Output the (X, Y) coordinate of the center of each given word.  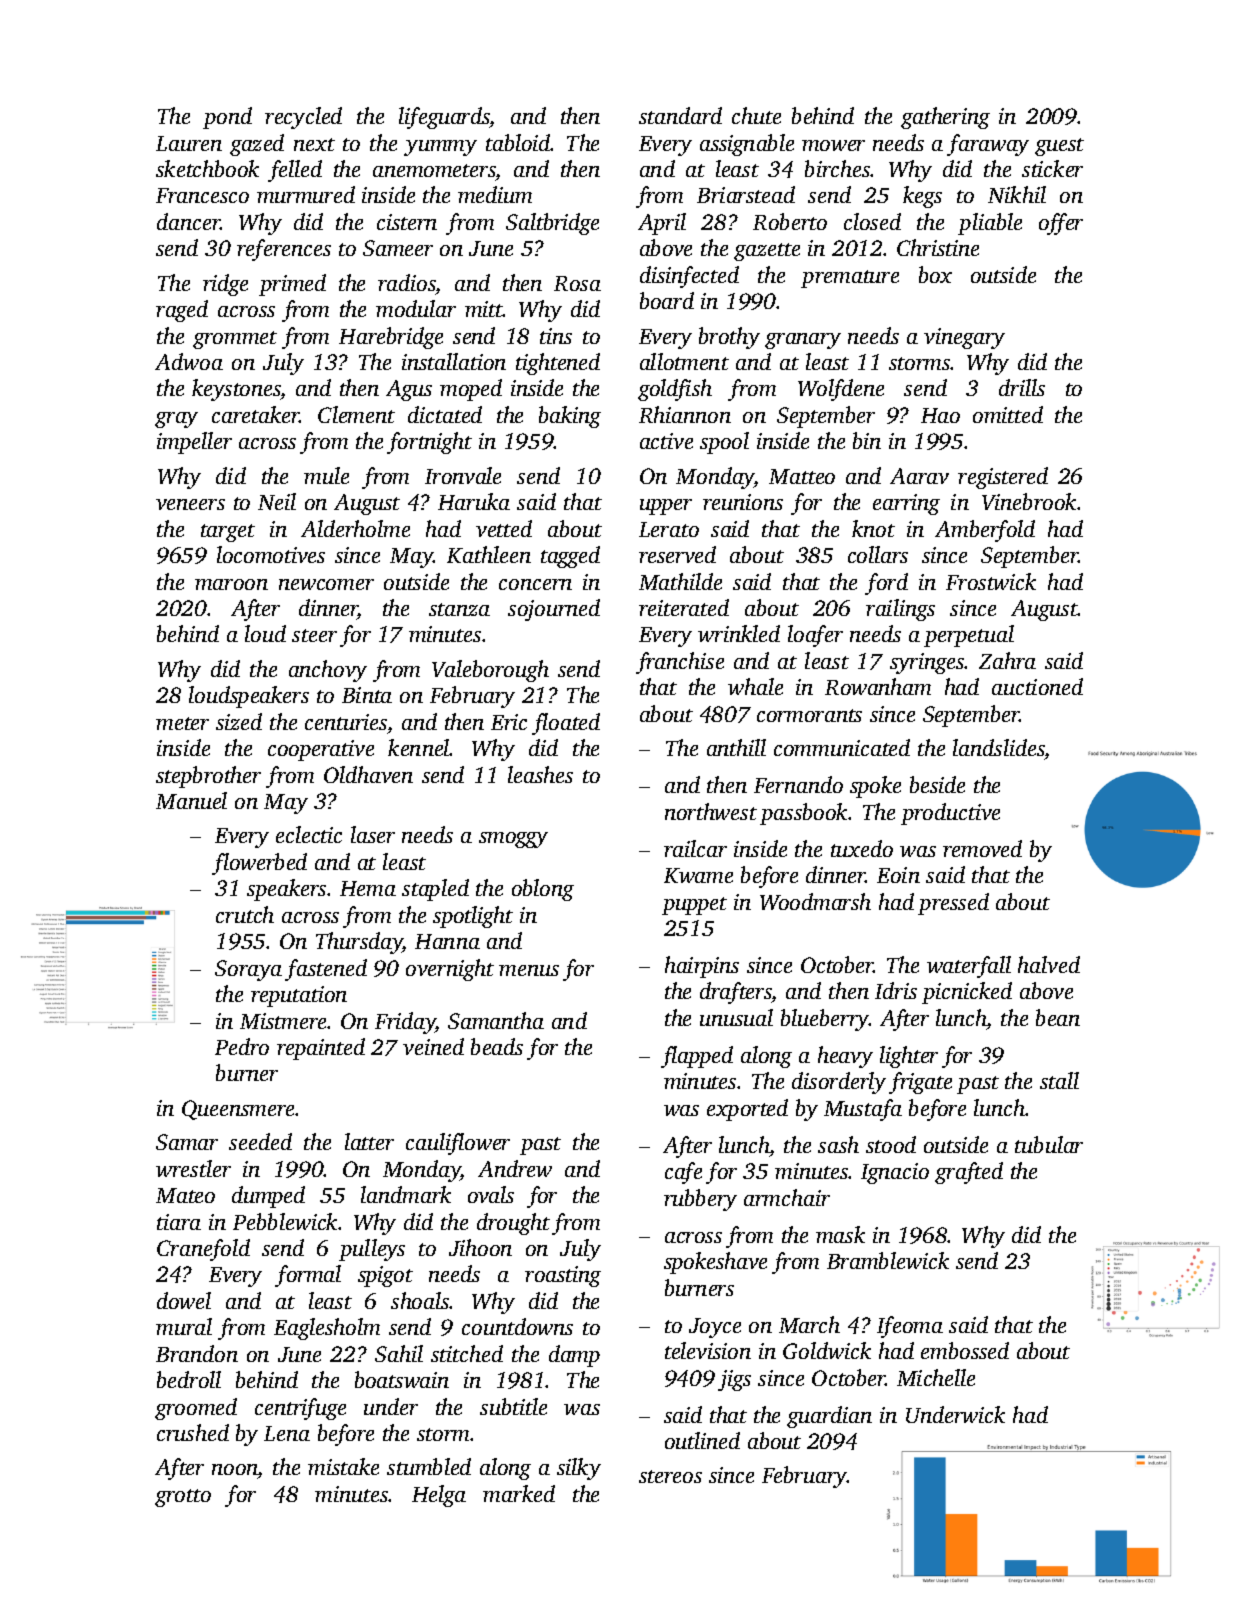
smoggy (513, 840)
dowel (184, 1300)
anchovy (328, 671)
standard (680, 115)
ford (886, 584)
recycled (303, 118)
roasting (563, 1276)
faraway (988, 145)
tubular (1049, 1144)
